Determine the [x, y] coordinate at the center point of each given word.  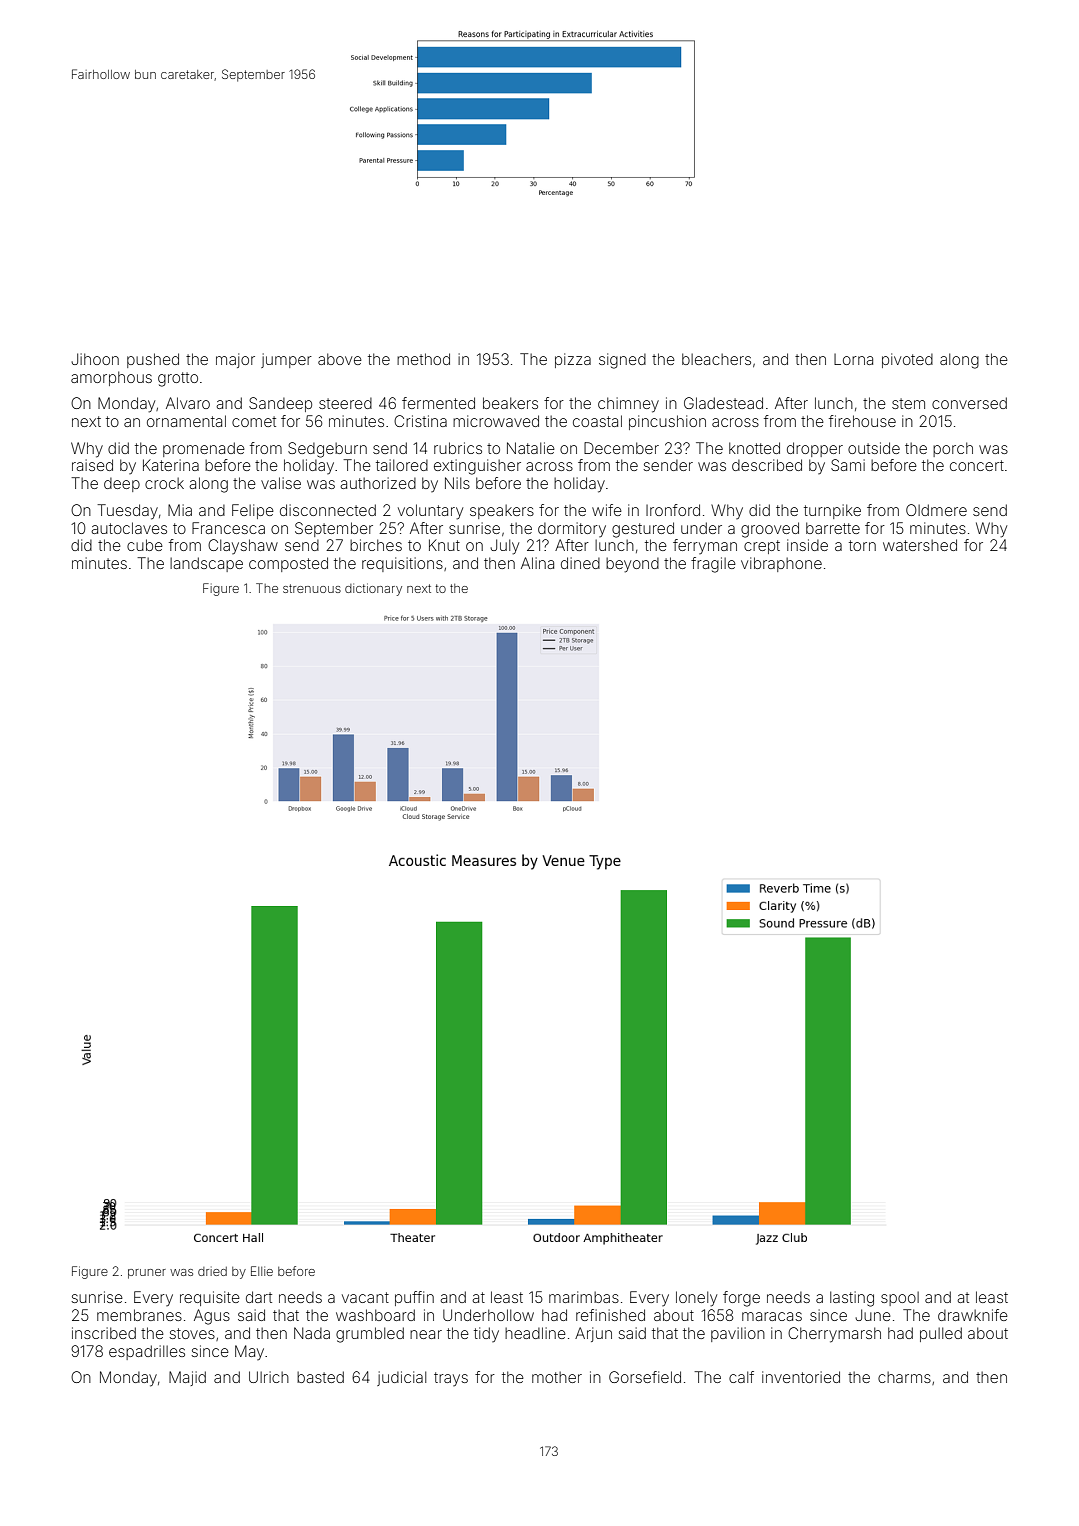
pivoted [907, 360]
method [423, 359]
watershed [920, 545]
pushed [153, 360]
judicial [401, 1378]
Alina [537, 563]
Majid [187, 1378]
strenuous [312, 588]
